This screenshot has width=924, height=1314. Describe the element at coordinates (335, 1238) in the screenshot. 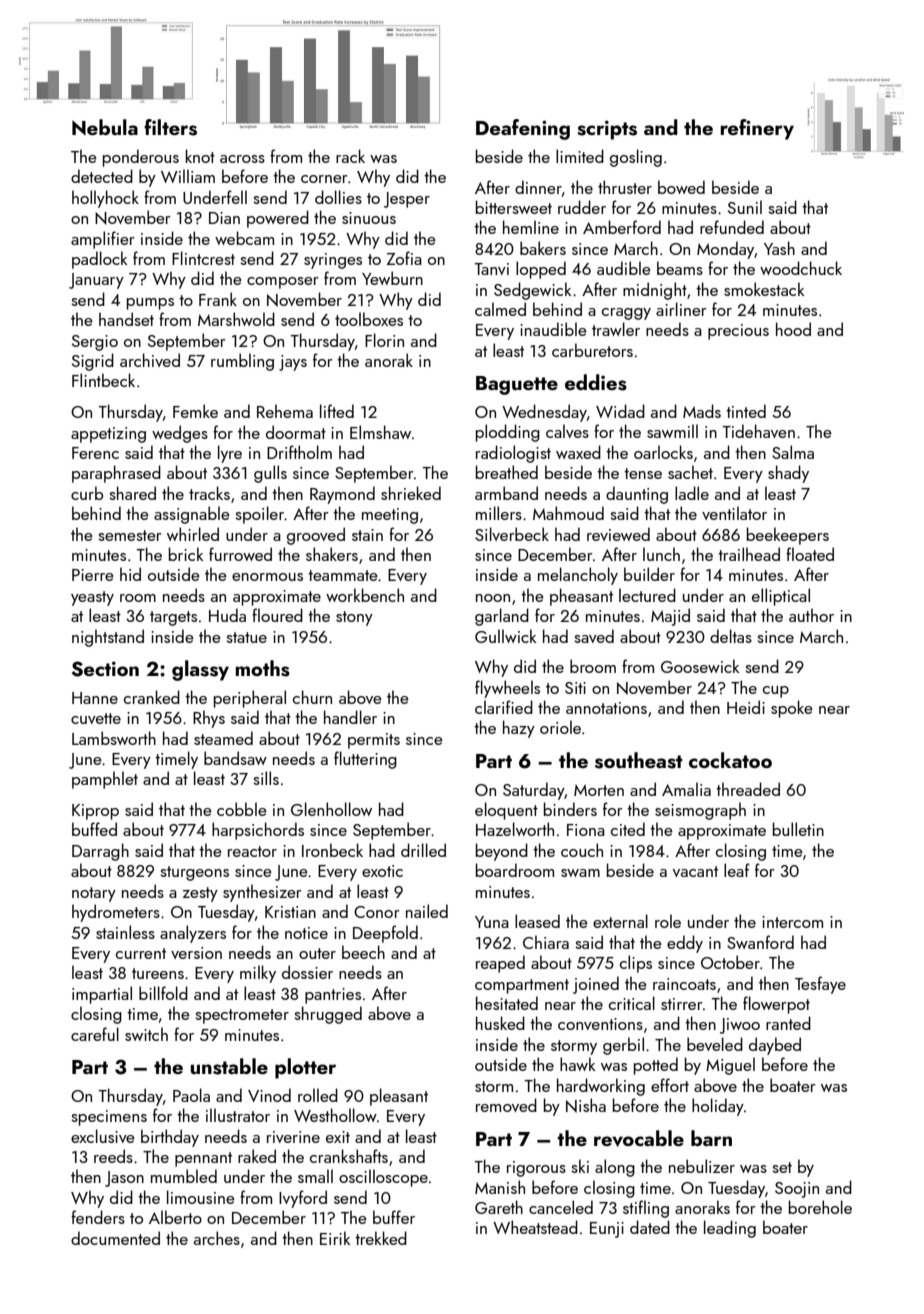

I see `Eirik` at that location.
